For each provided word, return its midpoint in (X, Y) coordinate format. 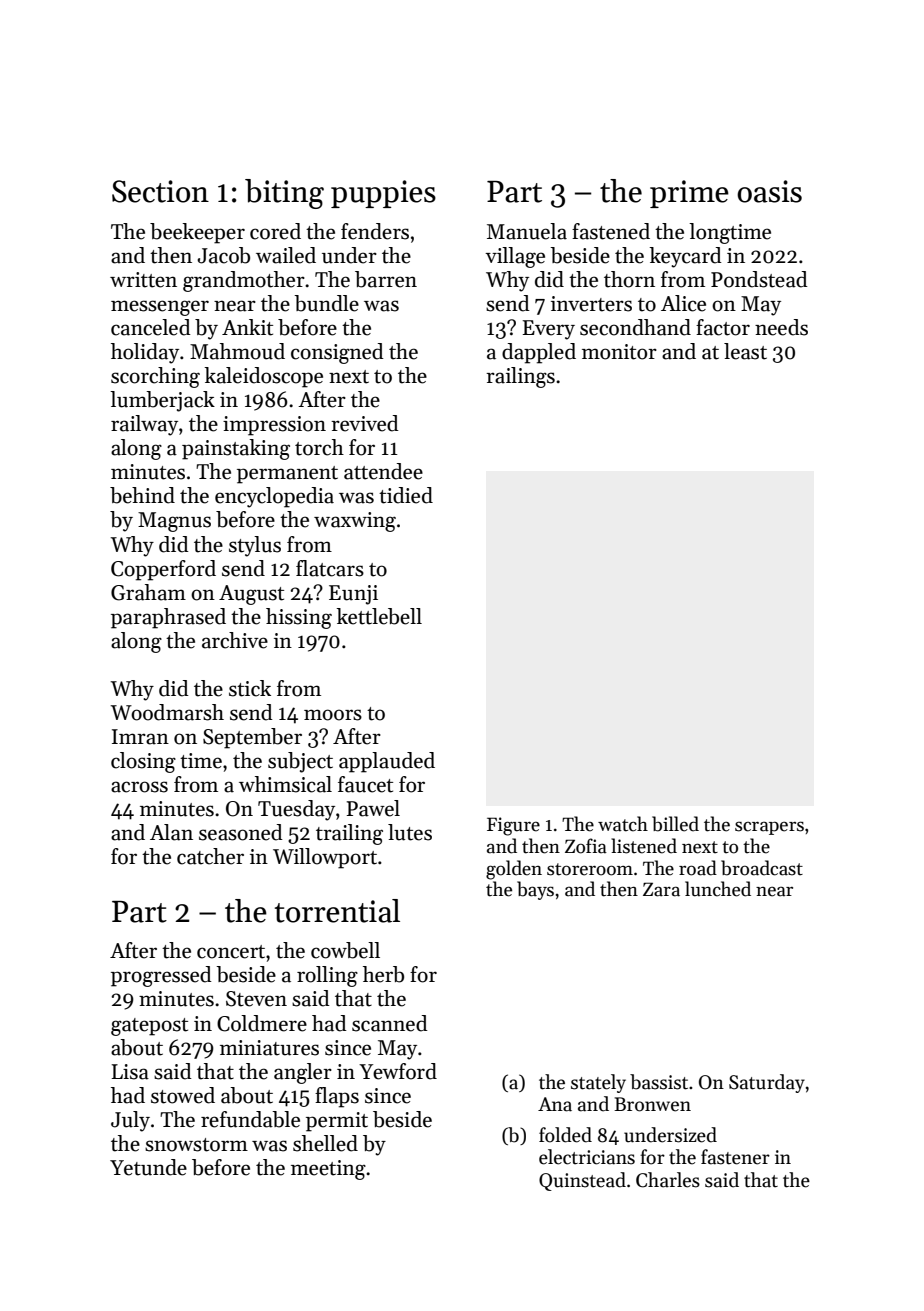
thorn (629, 279)
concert (231, 952)
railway (144, 425)
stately (598, 1083)
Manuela (527, 231)
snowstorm (196, 1145)
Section (160, 191)
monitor (619, 352)
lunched (718, 889)
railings (520, 377)
